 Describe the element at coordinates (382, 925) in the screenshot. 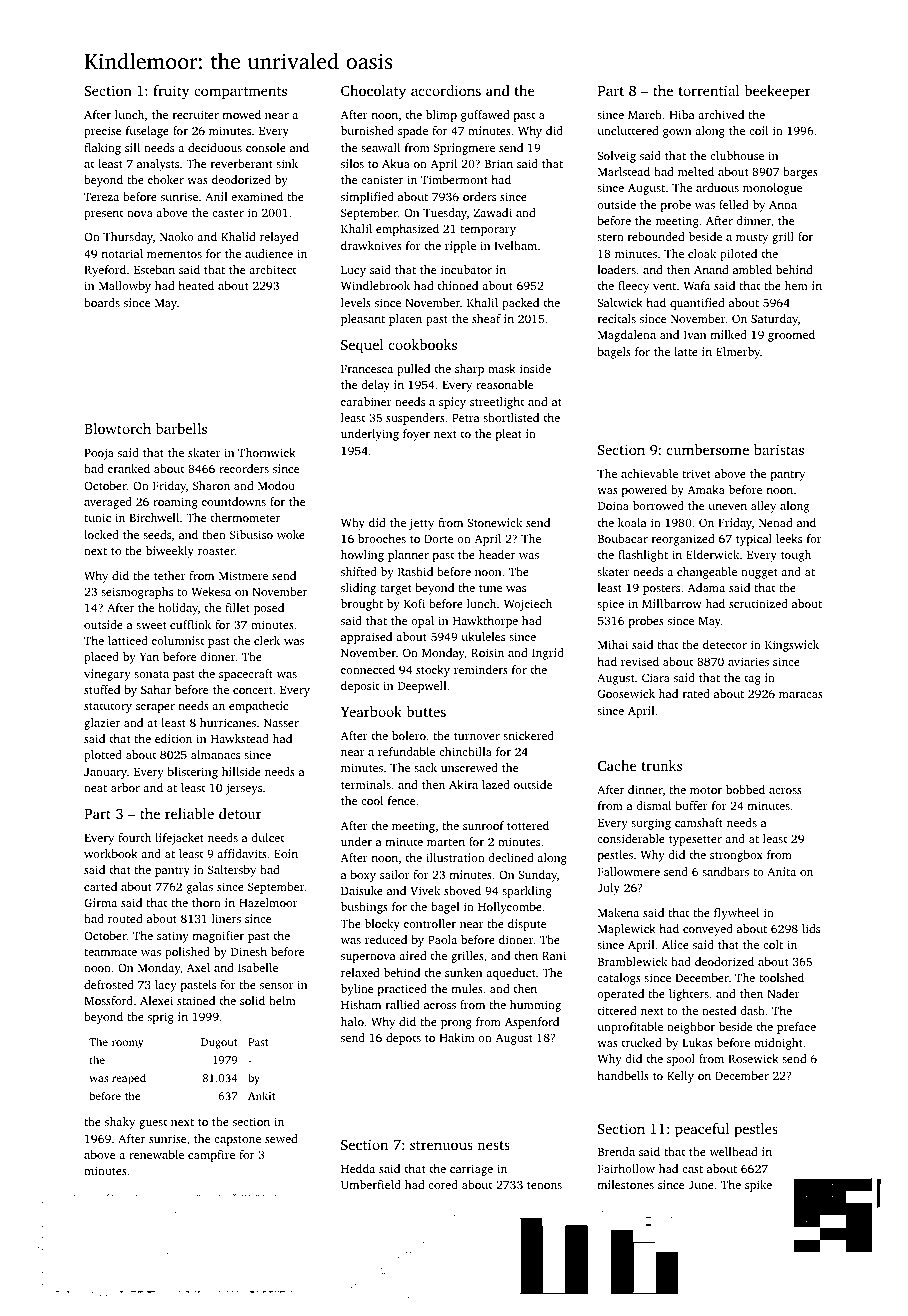

I see `blocky` at that location.
